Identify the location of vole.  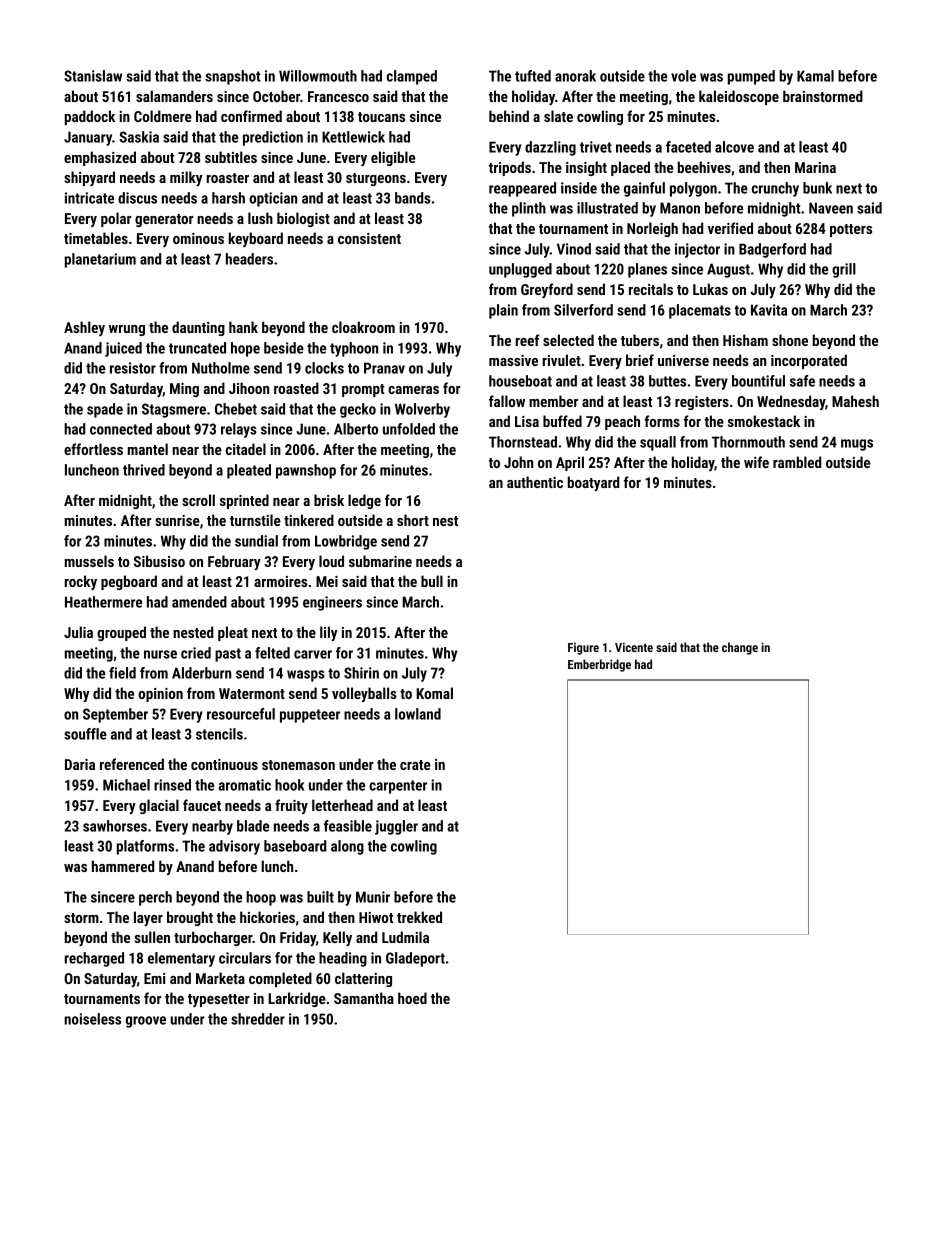
(683, 76).
